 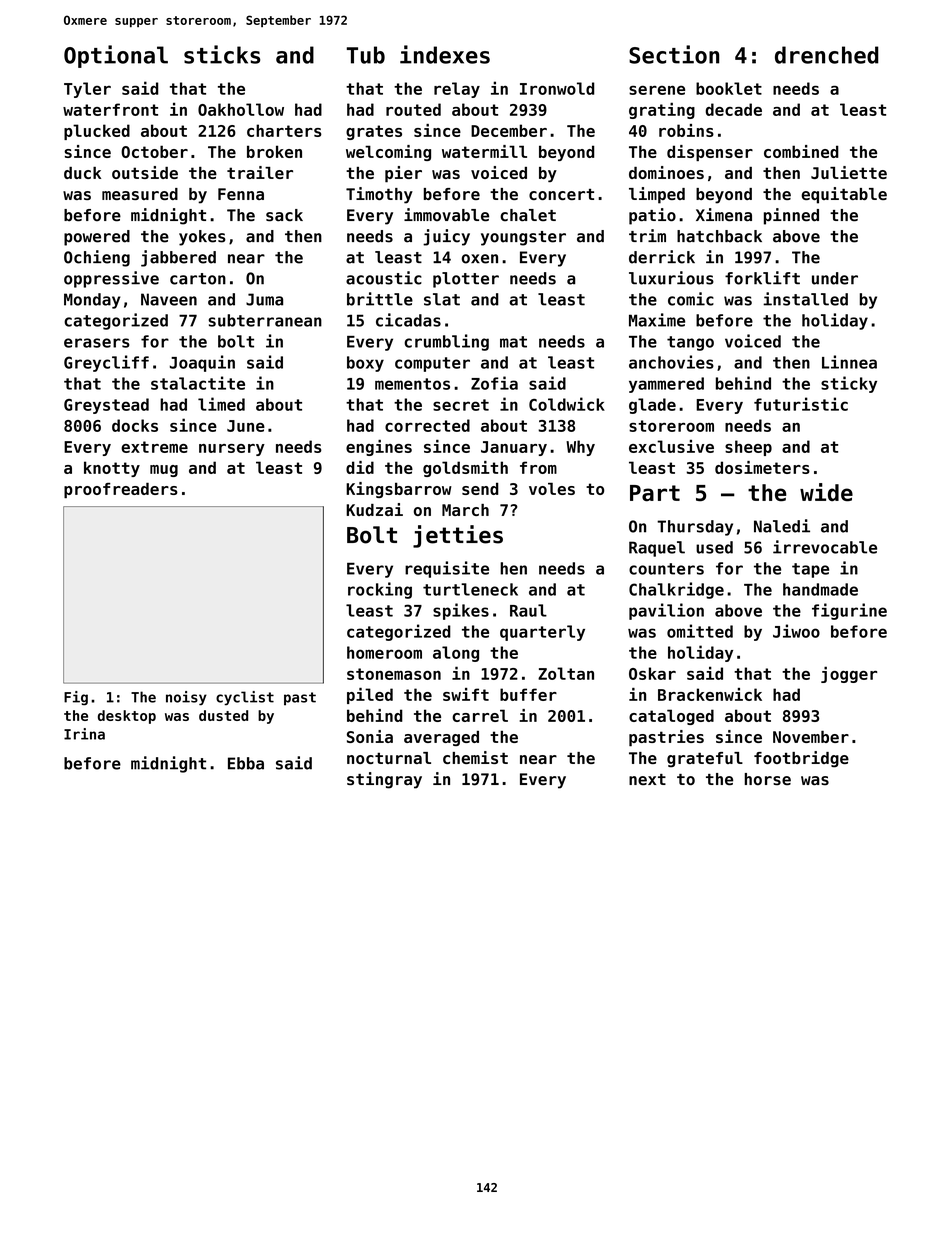 I want to click on Thursday, so click(x=695, y=528).
